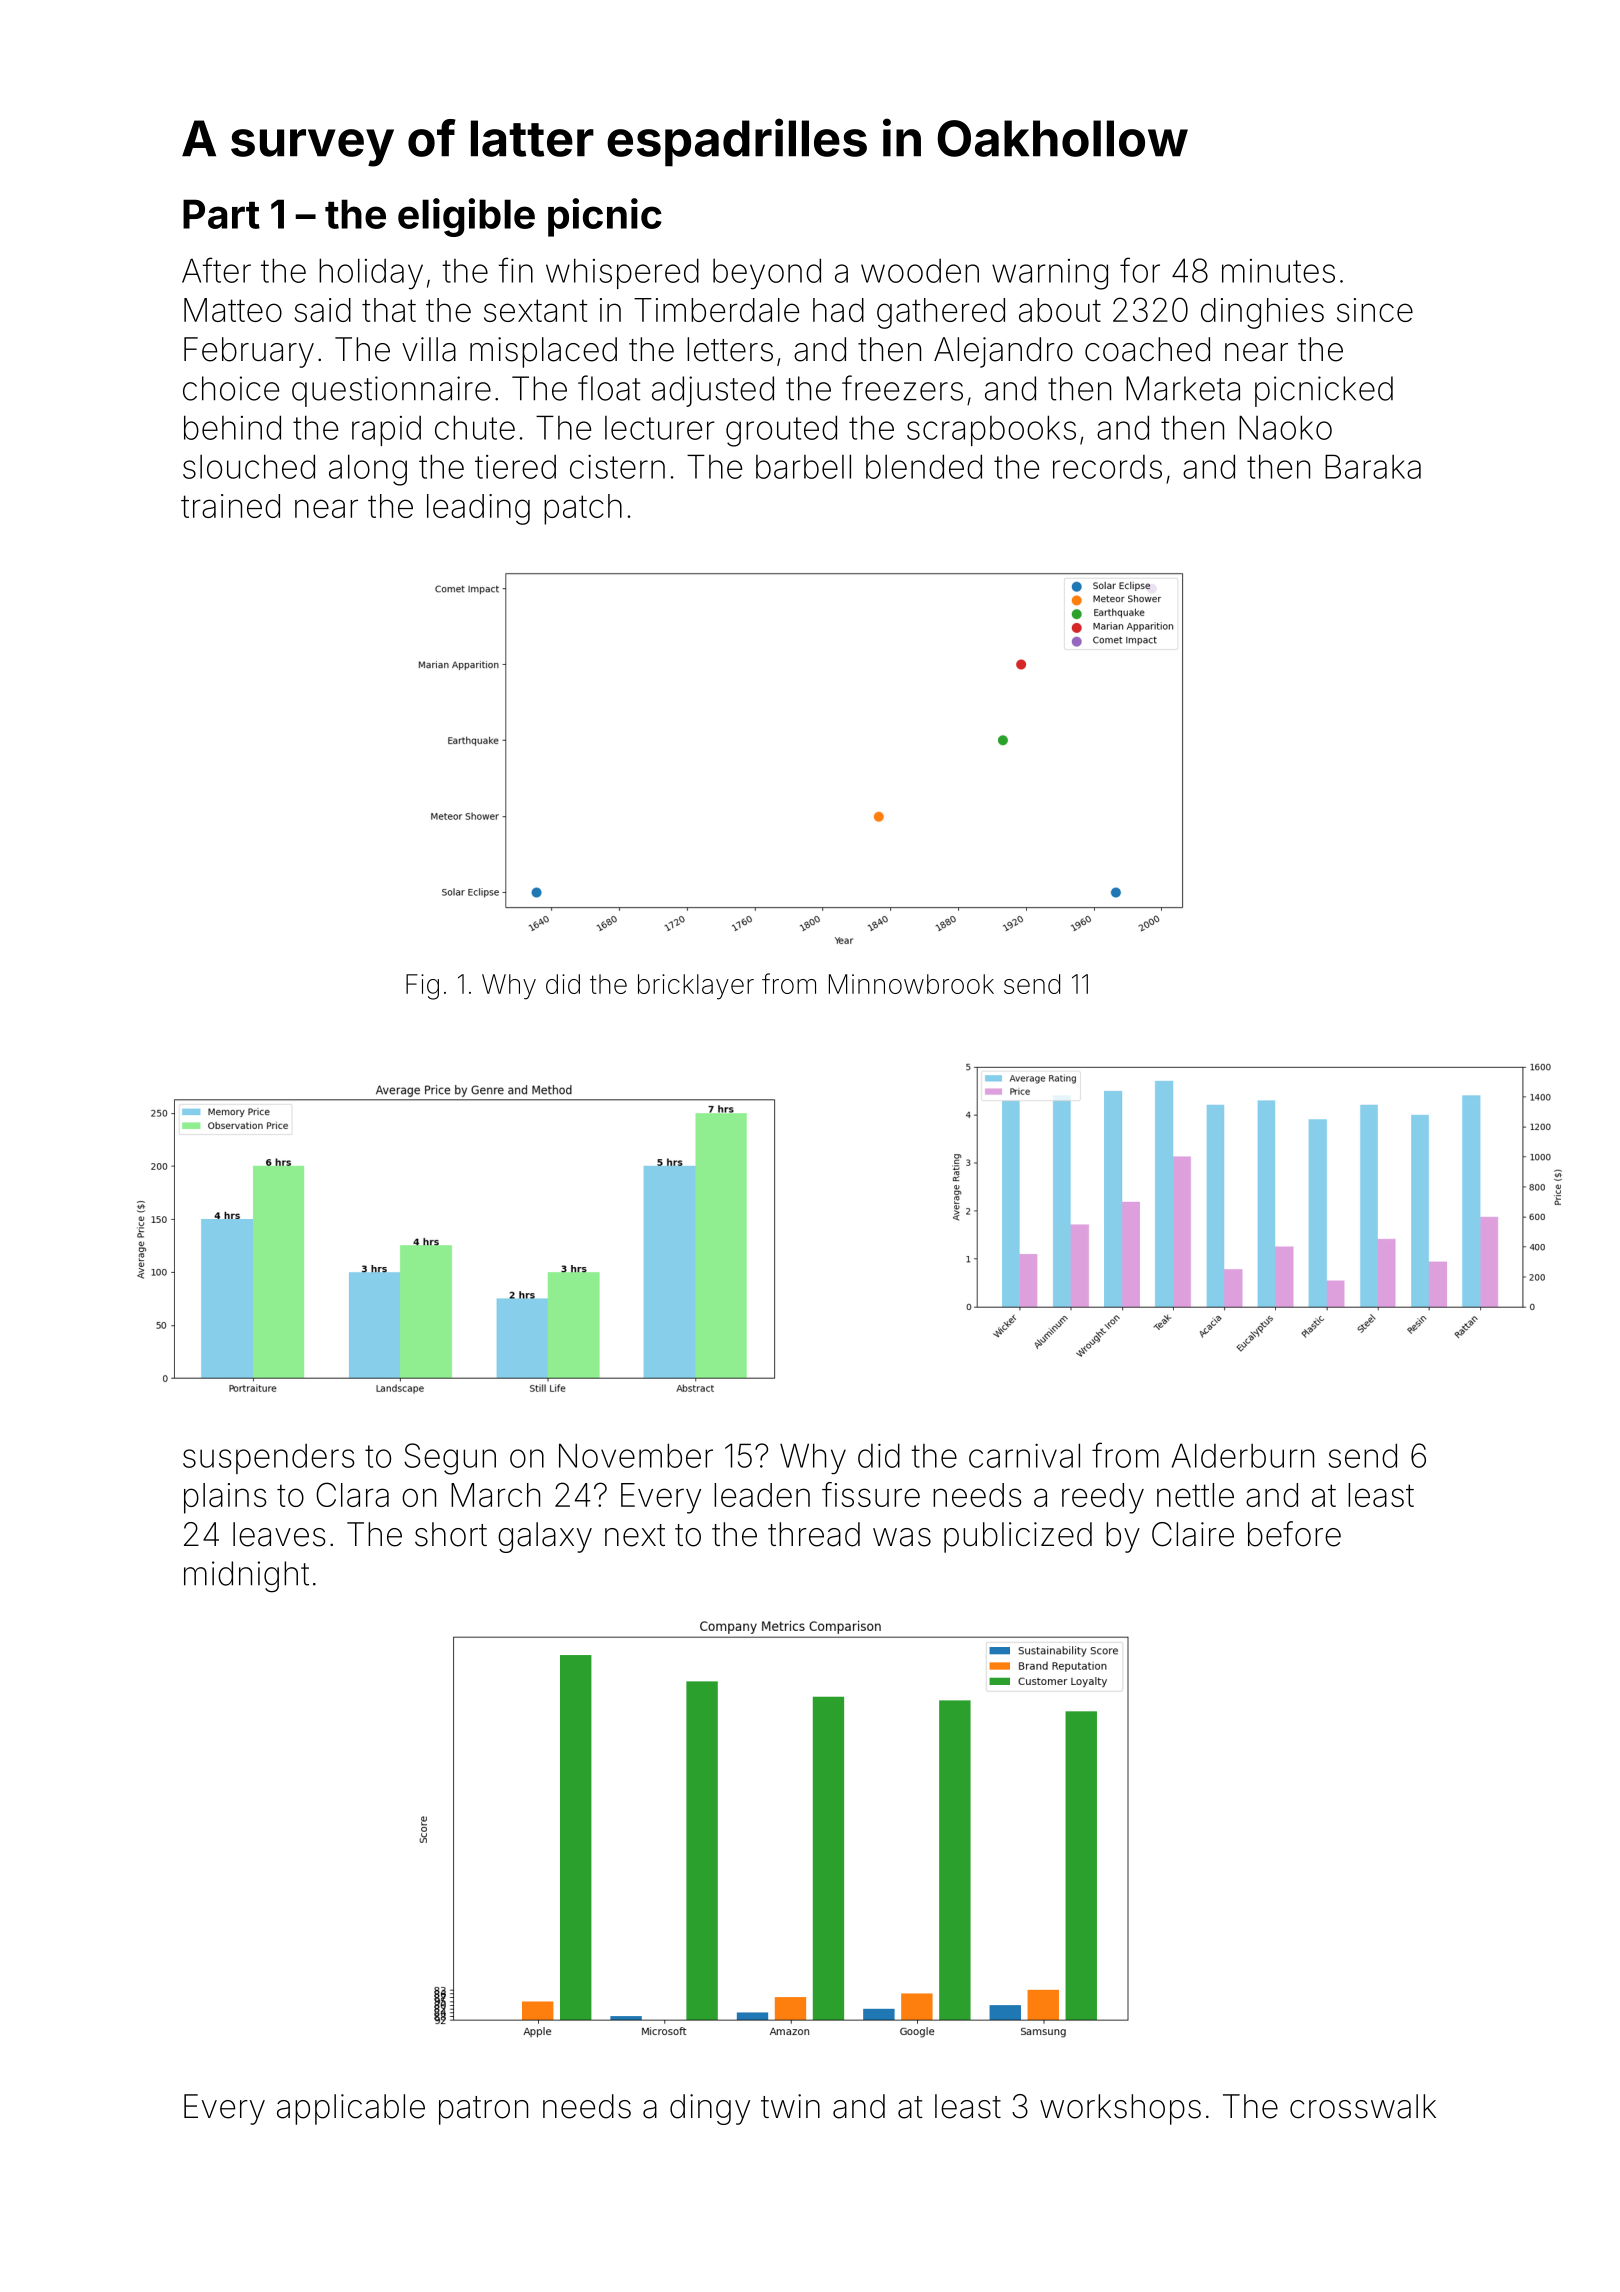  What do you see at coordinates (450, 1459) in the screenshot?
I see `Segun` at bounding box center [450, 1459].
